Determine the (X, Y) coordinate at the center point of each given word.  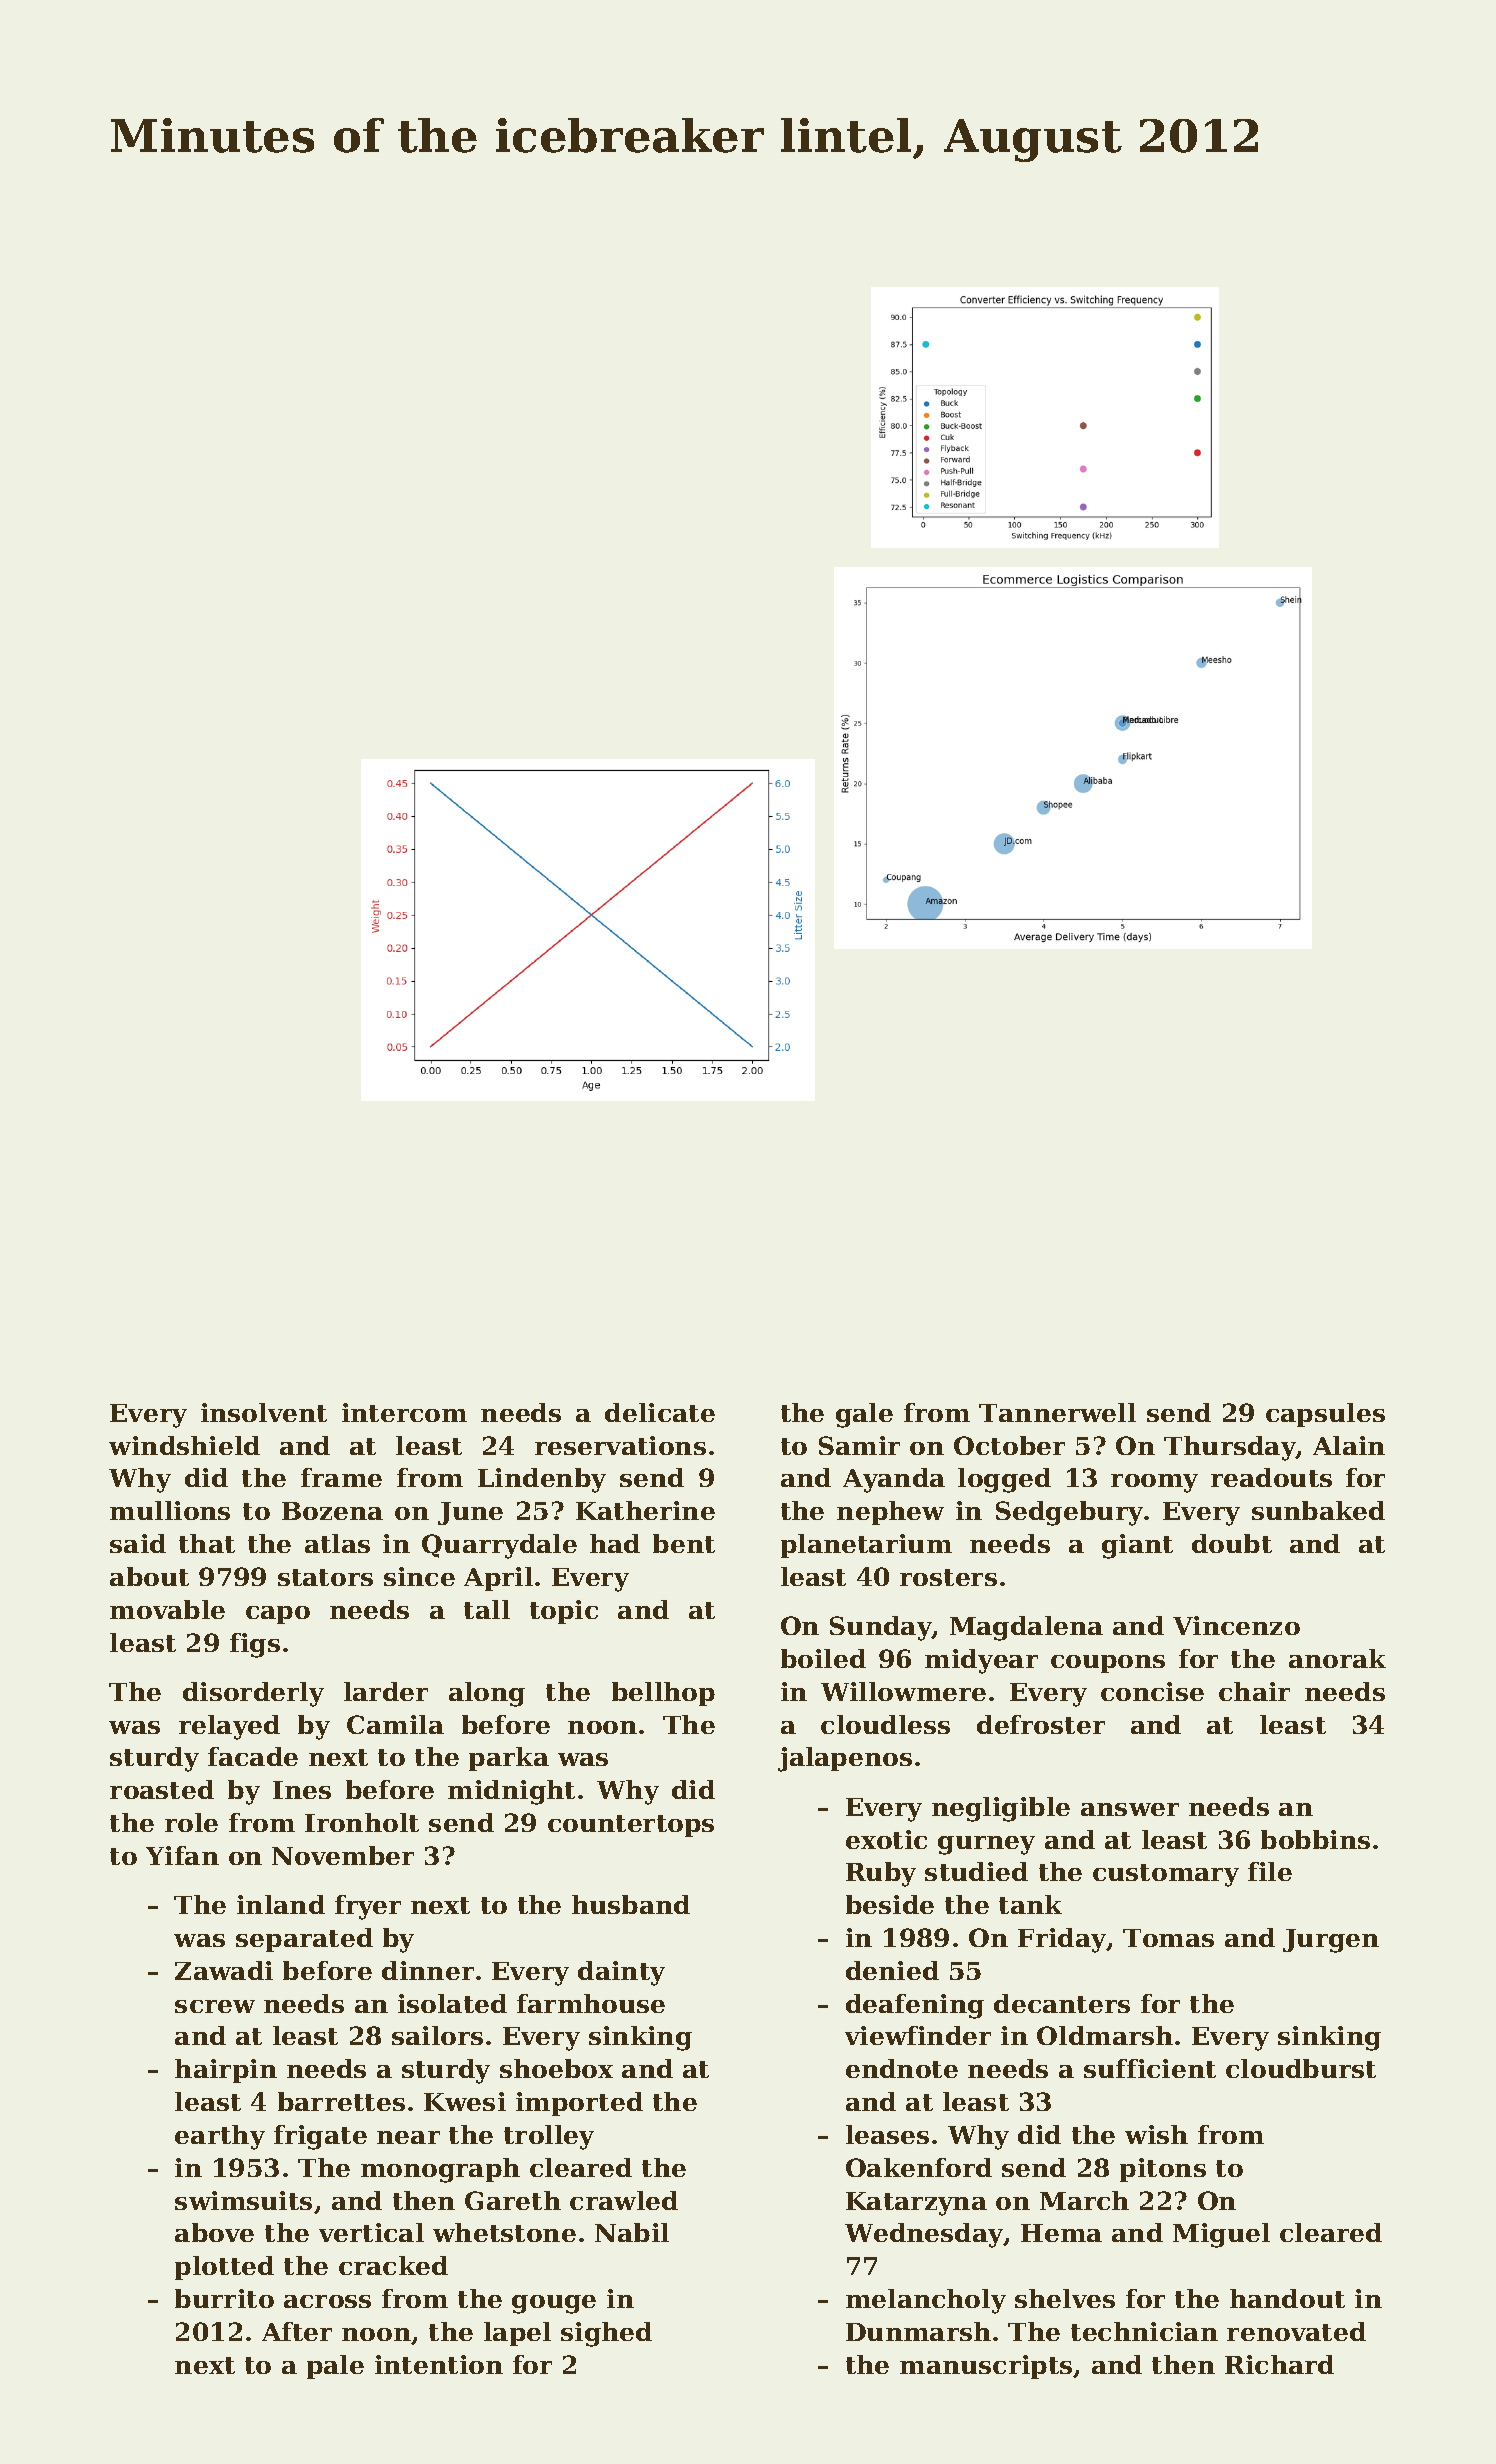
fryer (368, 1907)
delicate (660, 1412)
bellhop (663, 1694)
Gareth (513, 2200)
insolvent (264, 1412)
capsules (1325, 1415)
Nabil (632, 2232)
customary (1166, 1875)
